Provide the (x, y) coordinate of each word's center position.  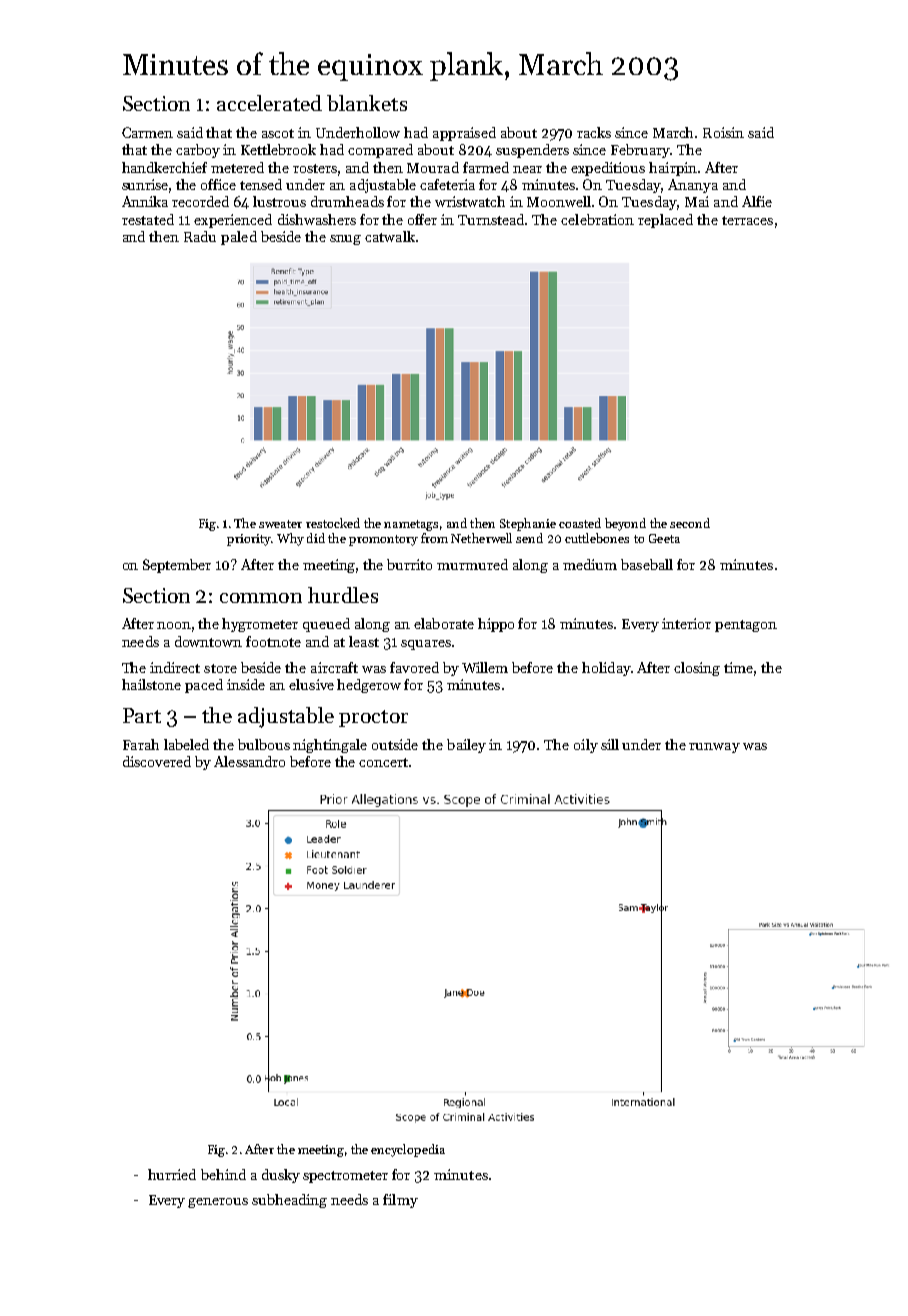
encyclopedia (408, 1150)
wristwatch (470, 201)
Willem (485, 667)
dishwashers (317, 219)
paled (239, 238)
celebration (597, 219)
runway (714, 748)
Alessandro (249, 761)
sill (610, 744)
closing (697, 669)
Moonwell (559, 201)
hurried (172, 1174)
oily (586, 746)
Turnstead (492, 219)
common (261, 598)
